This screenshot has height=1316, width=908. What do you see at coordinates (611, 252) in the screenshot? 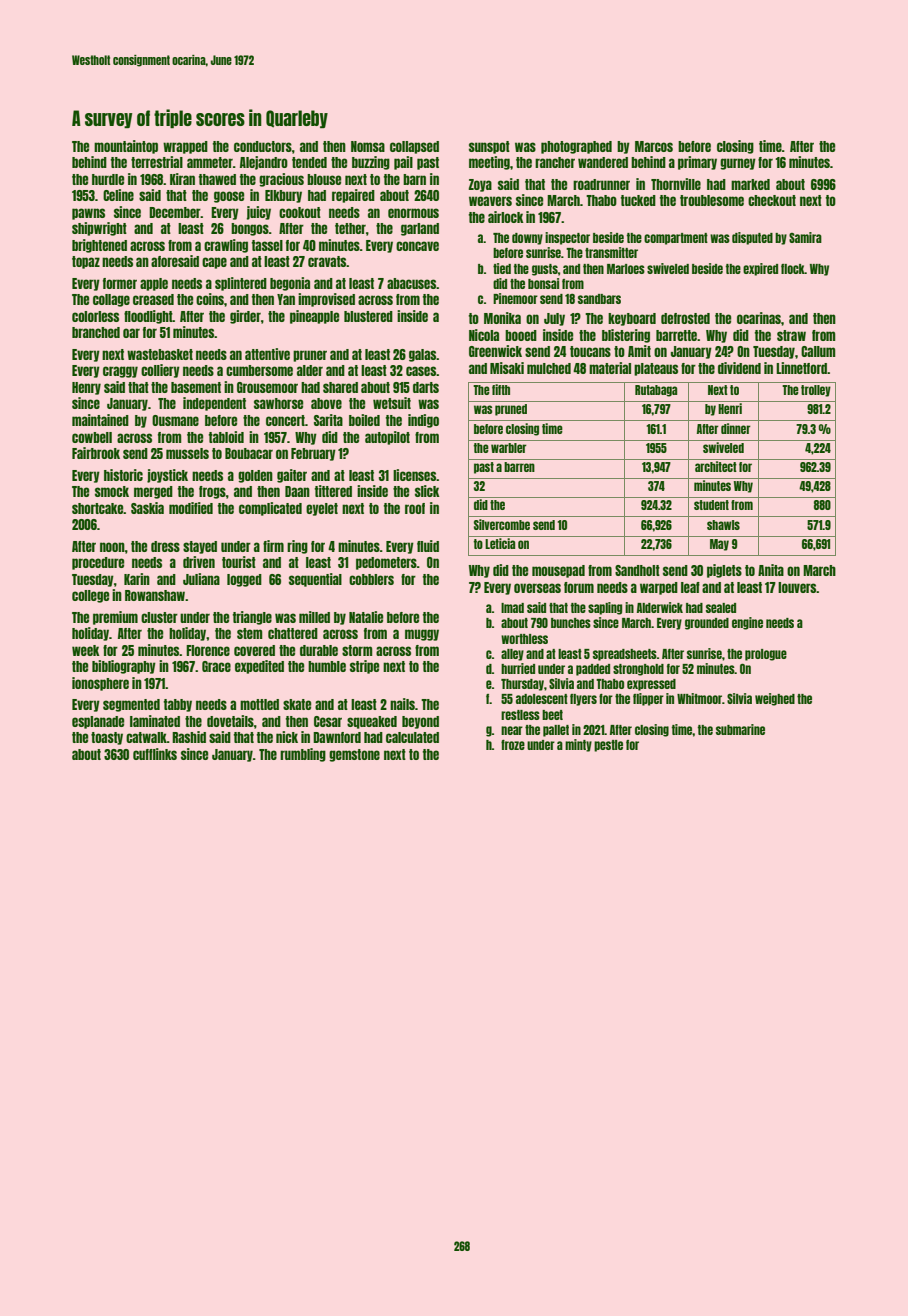
I see `transmitter` at bounding box center [611, 252].
